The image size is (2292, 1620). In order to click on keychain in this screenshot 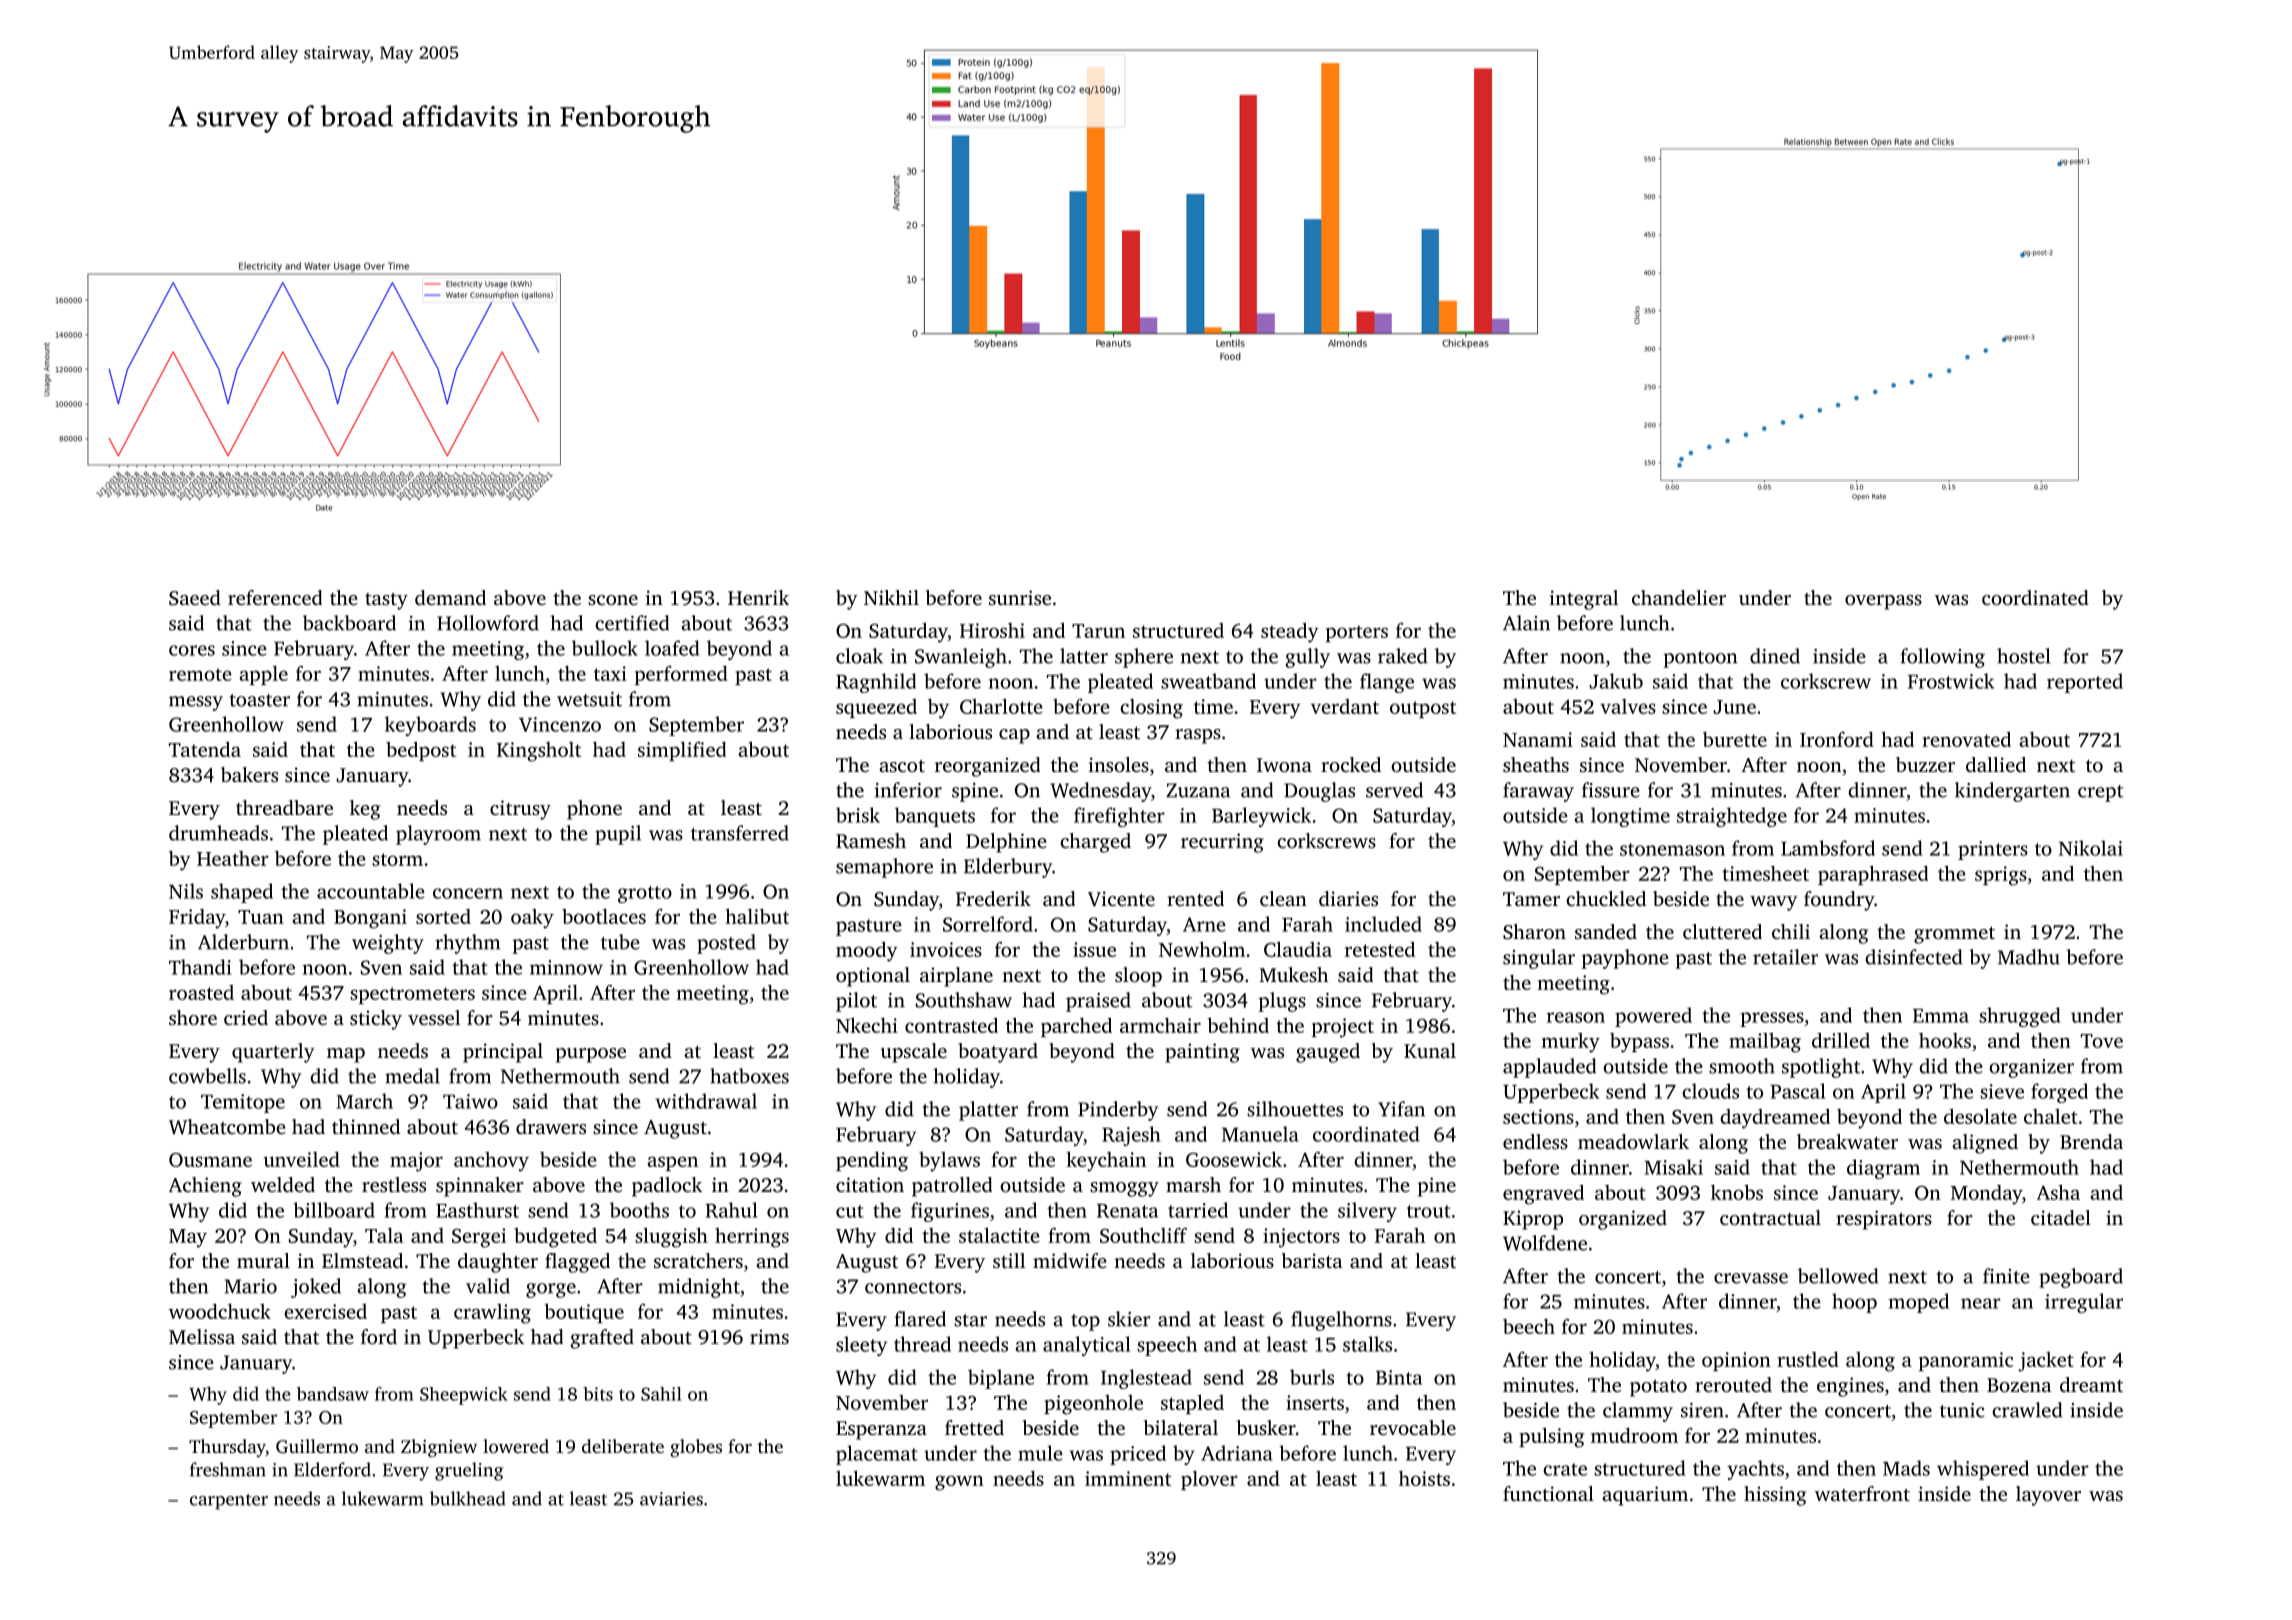, I will do `click(1106, 1161)`.
